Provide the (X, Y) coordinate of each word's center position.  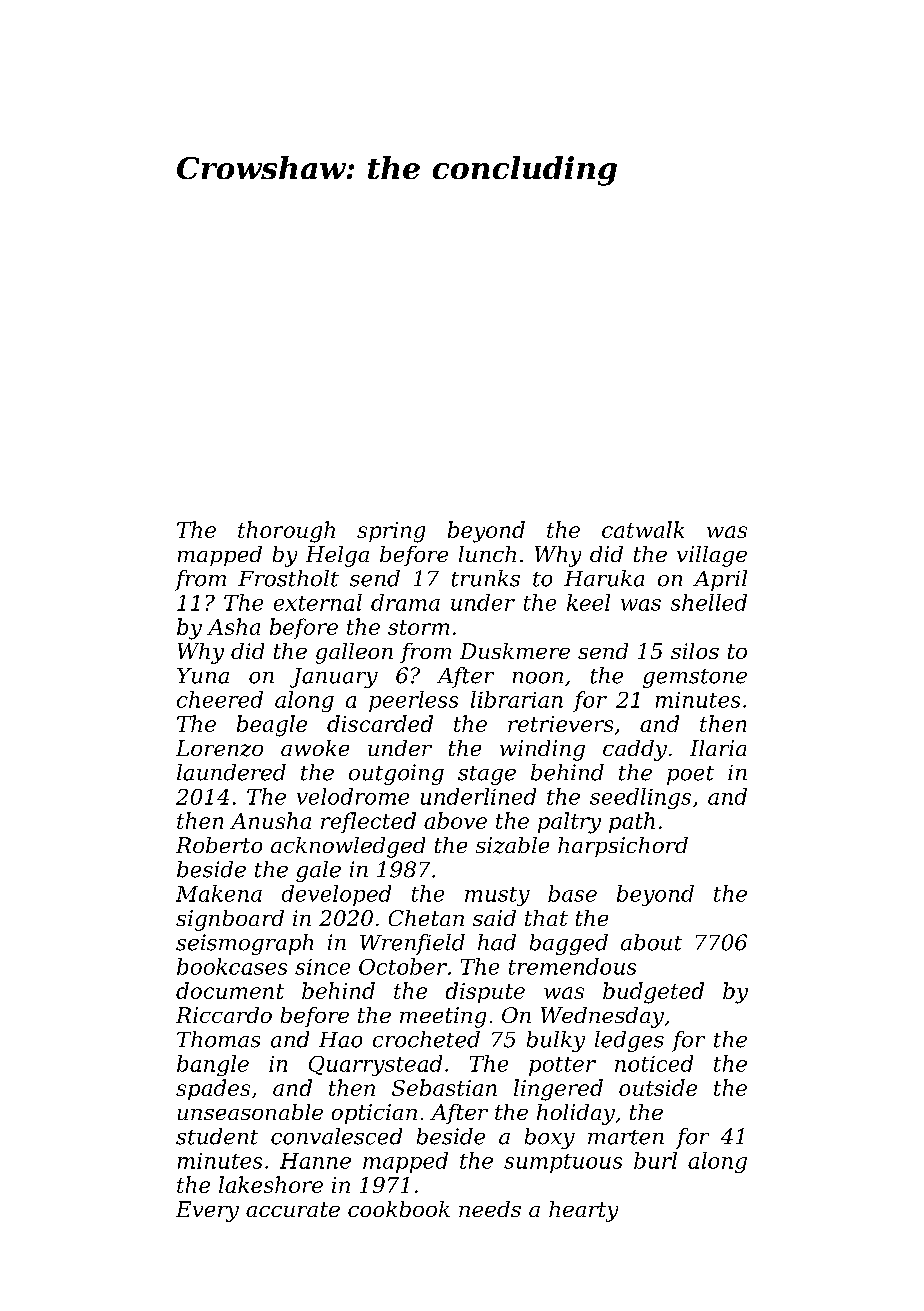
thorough (286, 532)
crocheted (426, 1039)
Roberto (219, 845)
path (632, 822)
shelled (709, 602)
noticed (654, 1063)
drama (405, 602)
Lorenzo (219, 748)
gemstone (695, 678)
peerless (413, 701)
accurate (293, 1209)
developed (336, 895)
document (230, 990)
